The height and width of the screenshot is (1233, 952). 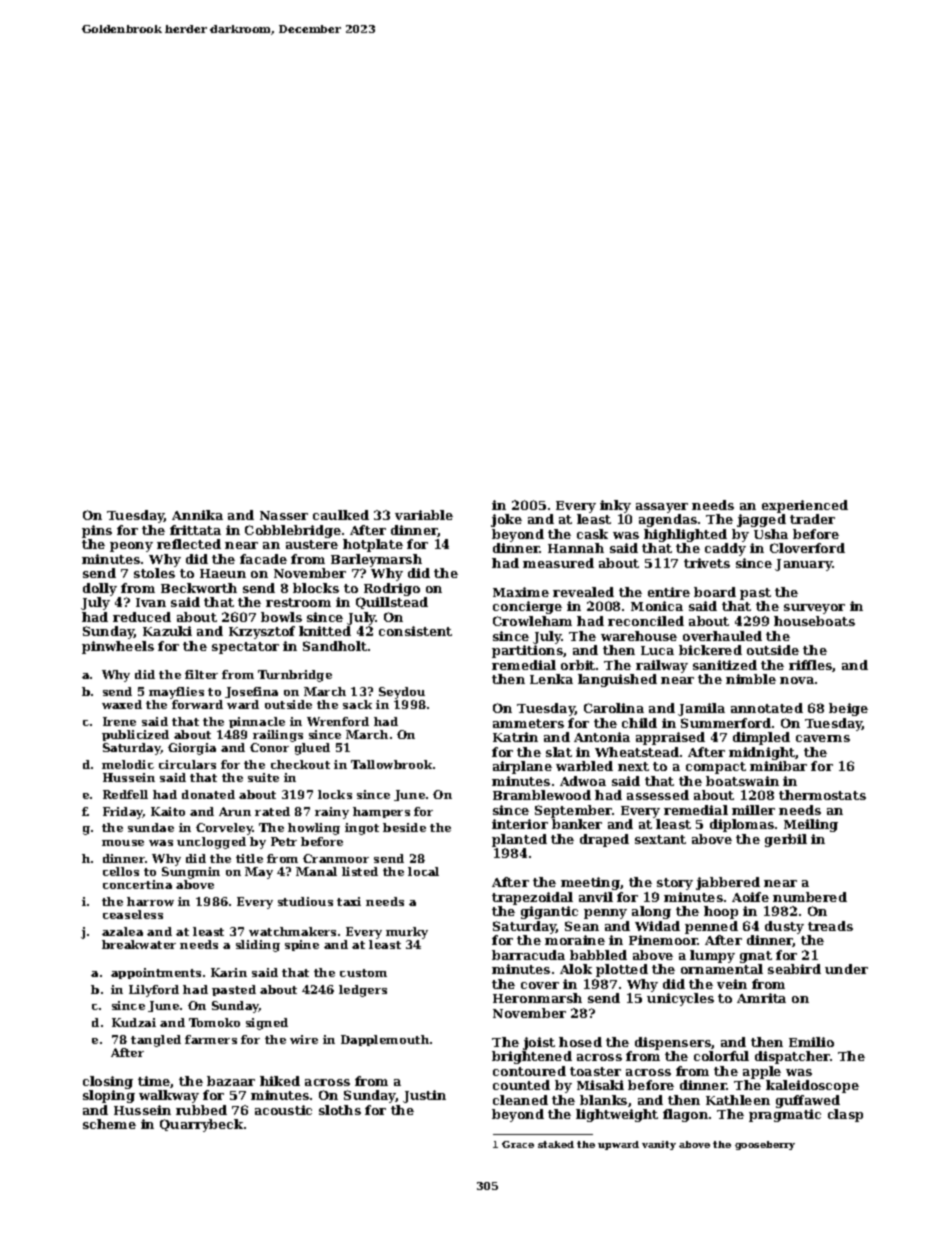 I want to click on consistent, so click(x=415, y=631).
